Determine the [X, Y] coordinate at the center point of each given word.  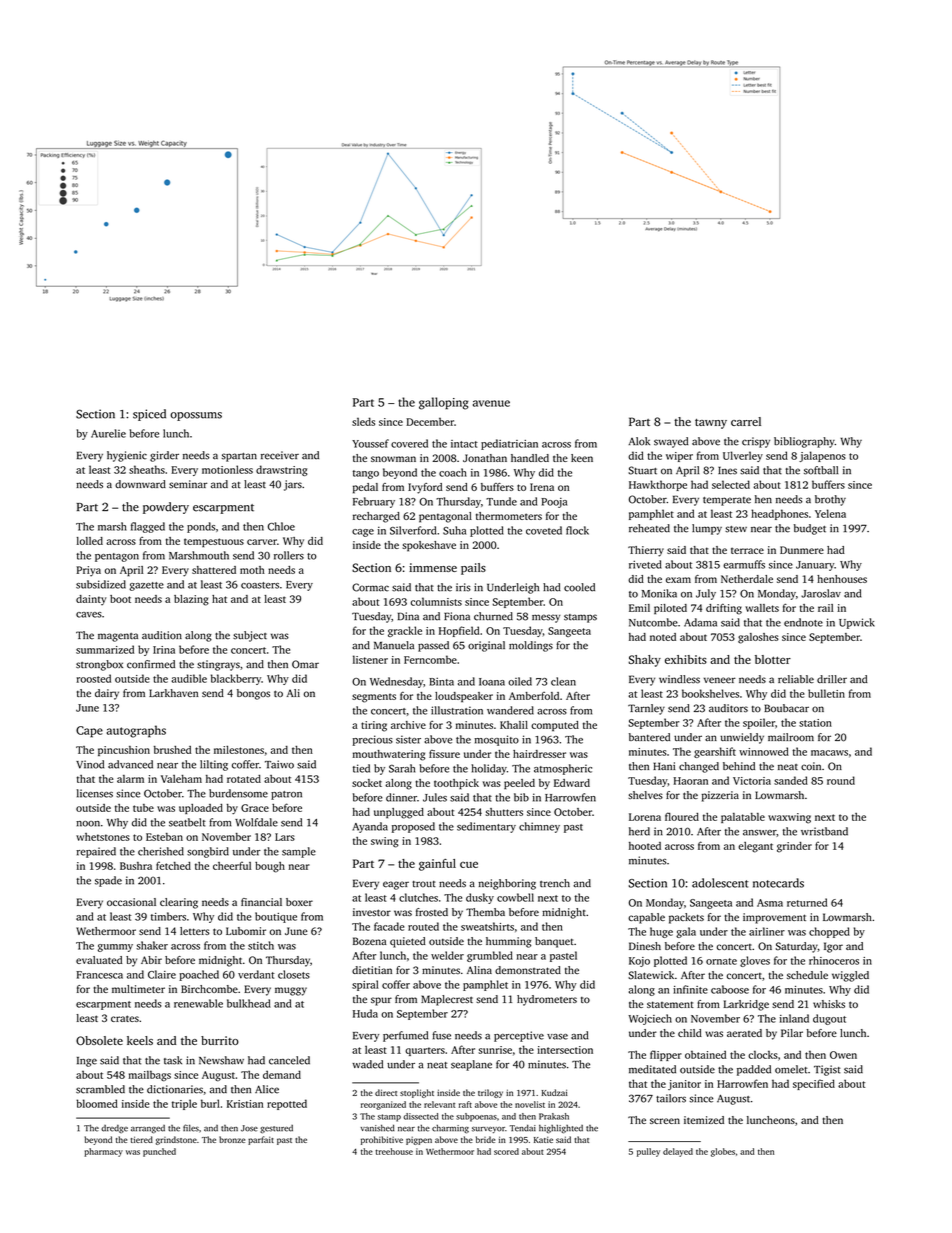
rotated [244, 779]
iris [463, 587]
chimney [539, 827]
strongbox [99, 665]
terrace [747, 550]
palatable [743, 818]
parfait [261, 1140]
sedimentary [486, 827]
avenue [491, 403]
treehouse [394, 1151]
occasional [131, 902]
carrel [746, 421]
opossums [196, 416]
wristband [824, 831]
